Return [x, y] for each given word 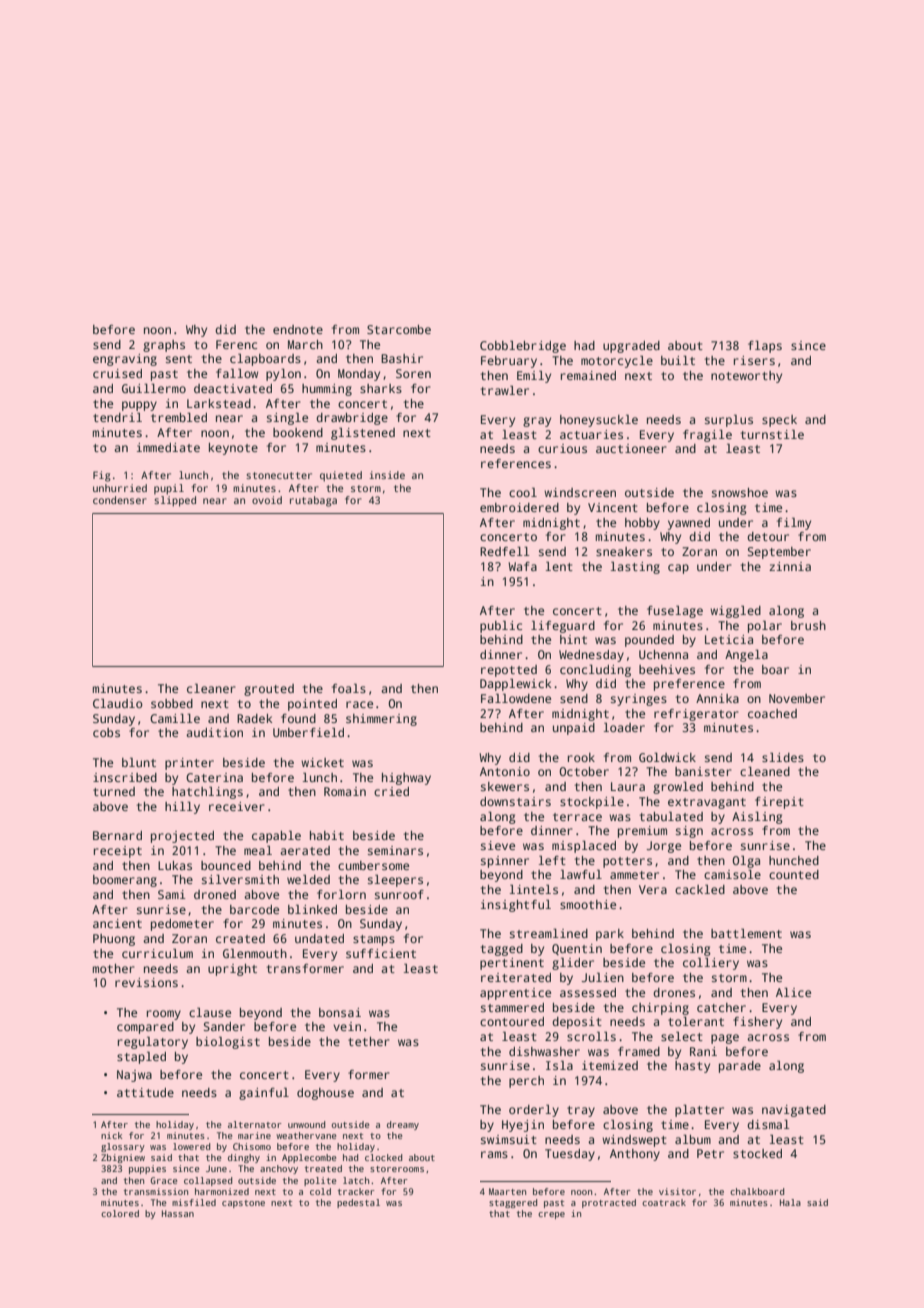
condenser [120, 500]
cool [523, 492]
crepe [551, 1215]
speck [779, 421]
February [509, 362]
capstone [243, 1204]
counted [794, 874]
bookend [298, 432]
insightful [516, 905]
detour [768, 536]
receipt [118, 852]
